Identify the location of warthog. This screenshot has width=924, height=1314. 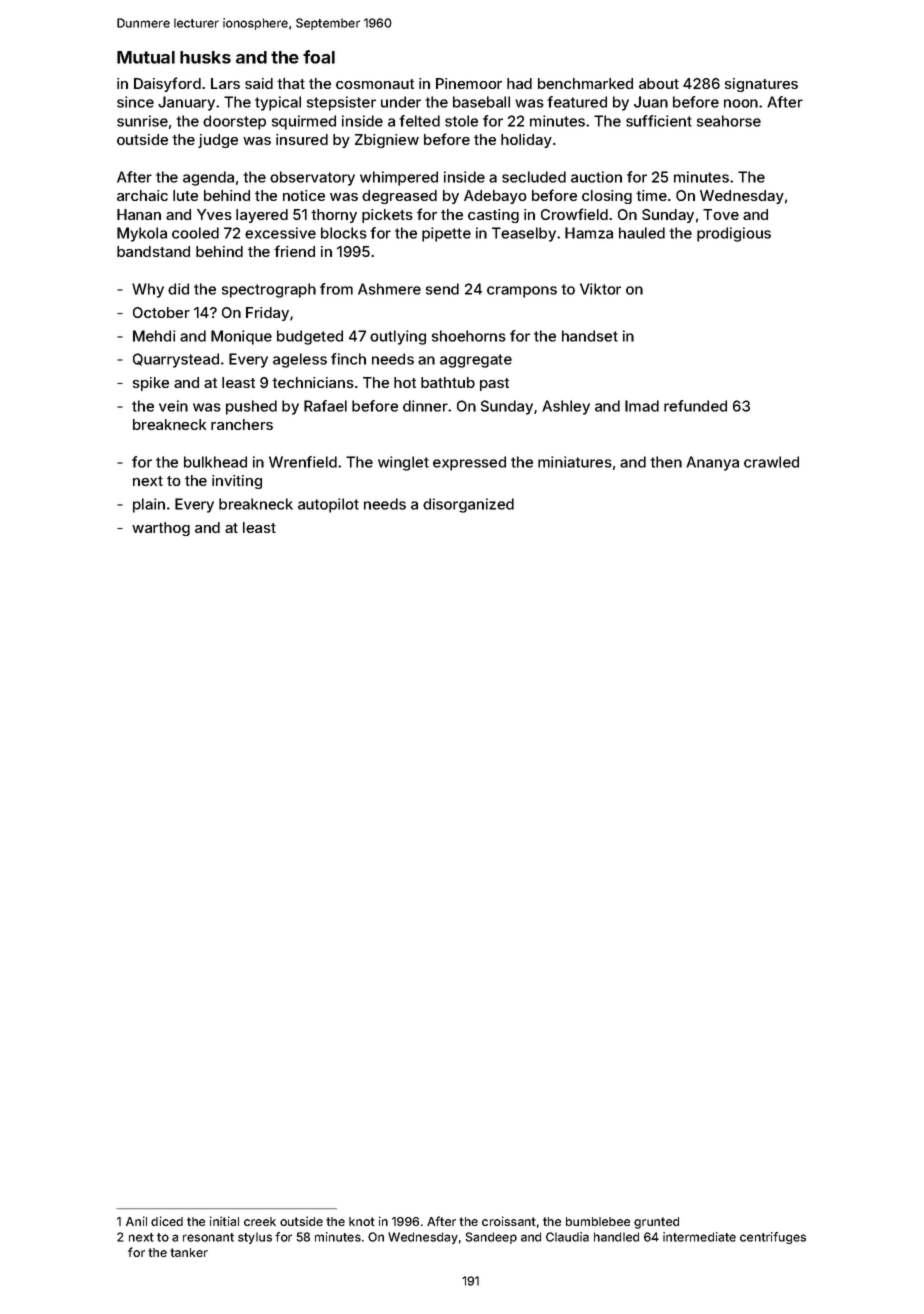
(161, 529).
